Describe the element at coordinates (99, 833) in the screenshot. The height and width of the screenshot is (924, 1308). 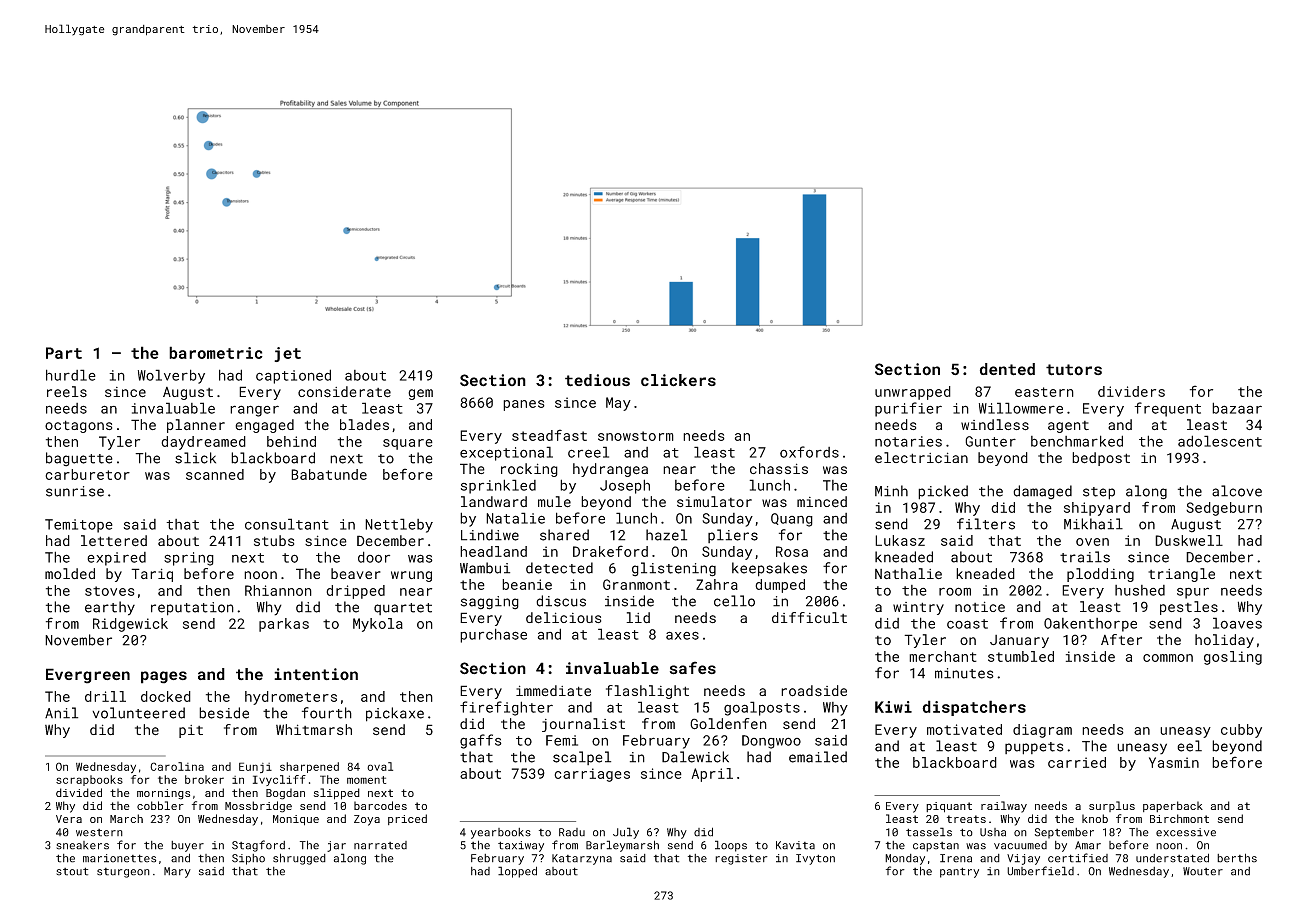
I see `western` at that location.
